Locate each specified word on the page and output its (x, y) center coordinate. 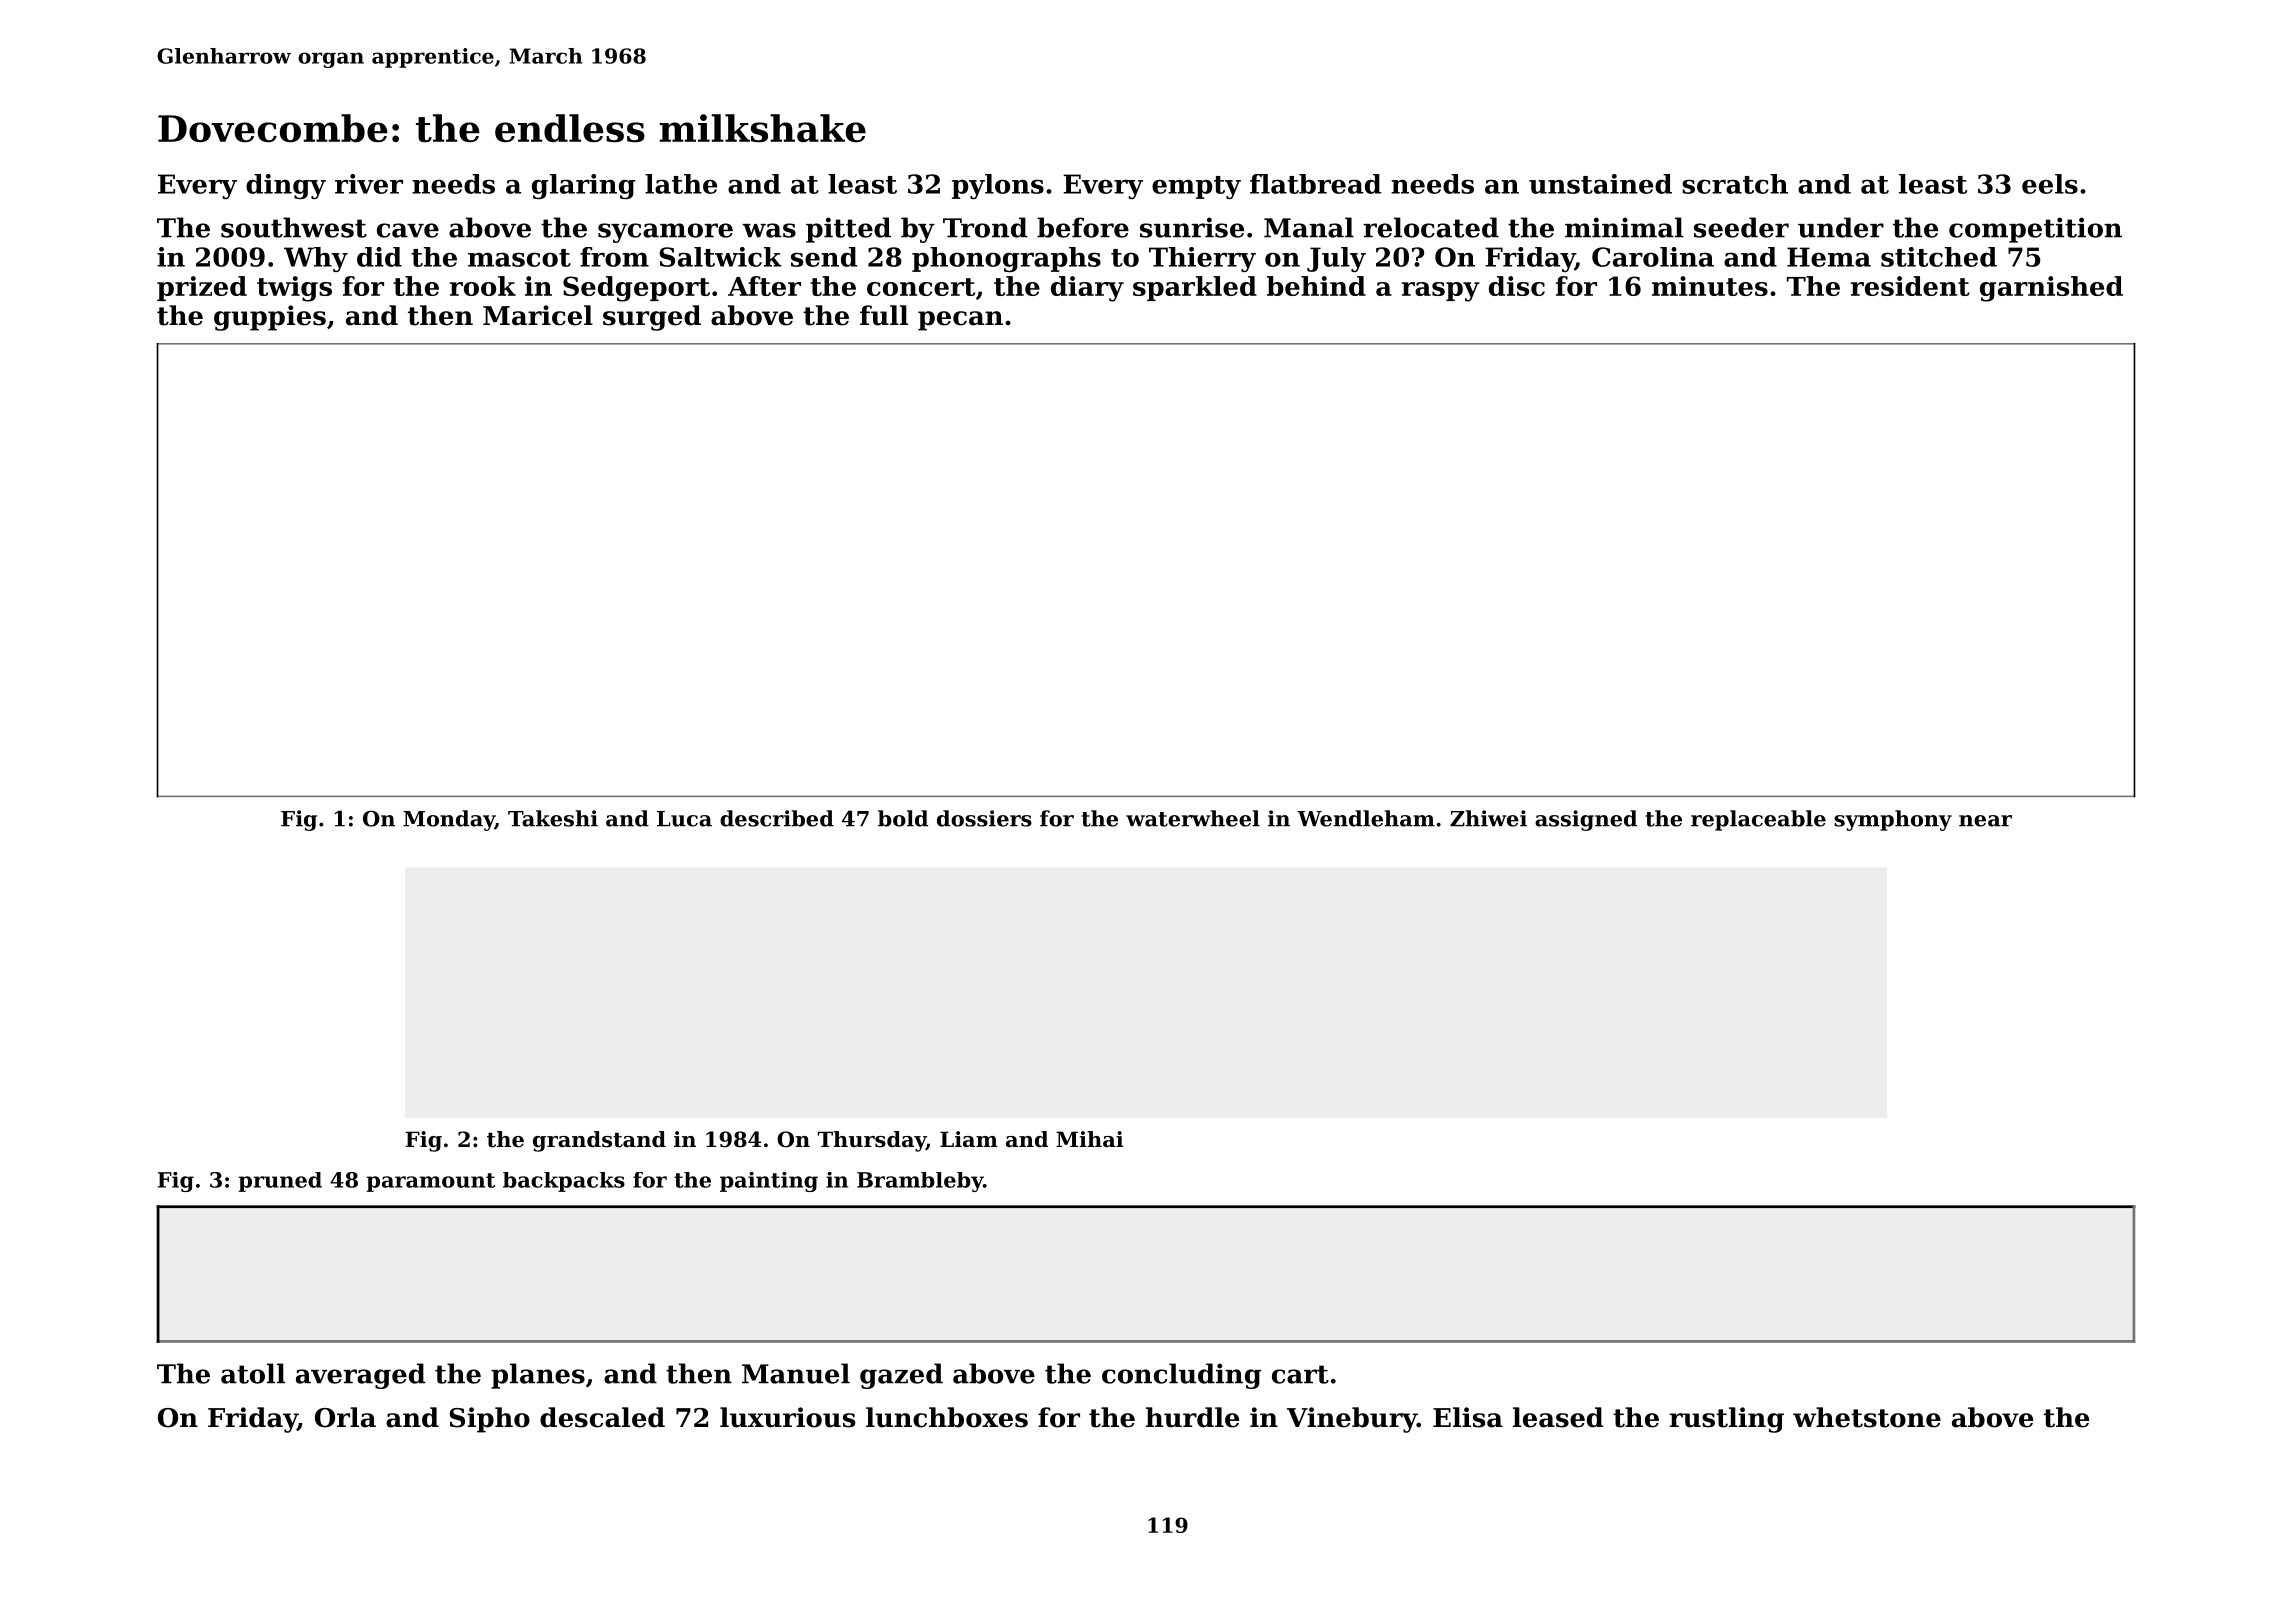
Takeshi (553, 818)
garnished (2051, 289)
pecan (960, 321)
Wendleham (1366, 818)
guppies (270, 318)
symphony (1893, 820)
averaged (360, 1376)
